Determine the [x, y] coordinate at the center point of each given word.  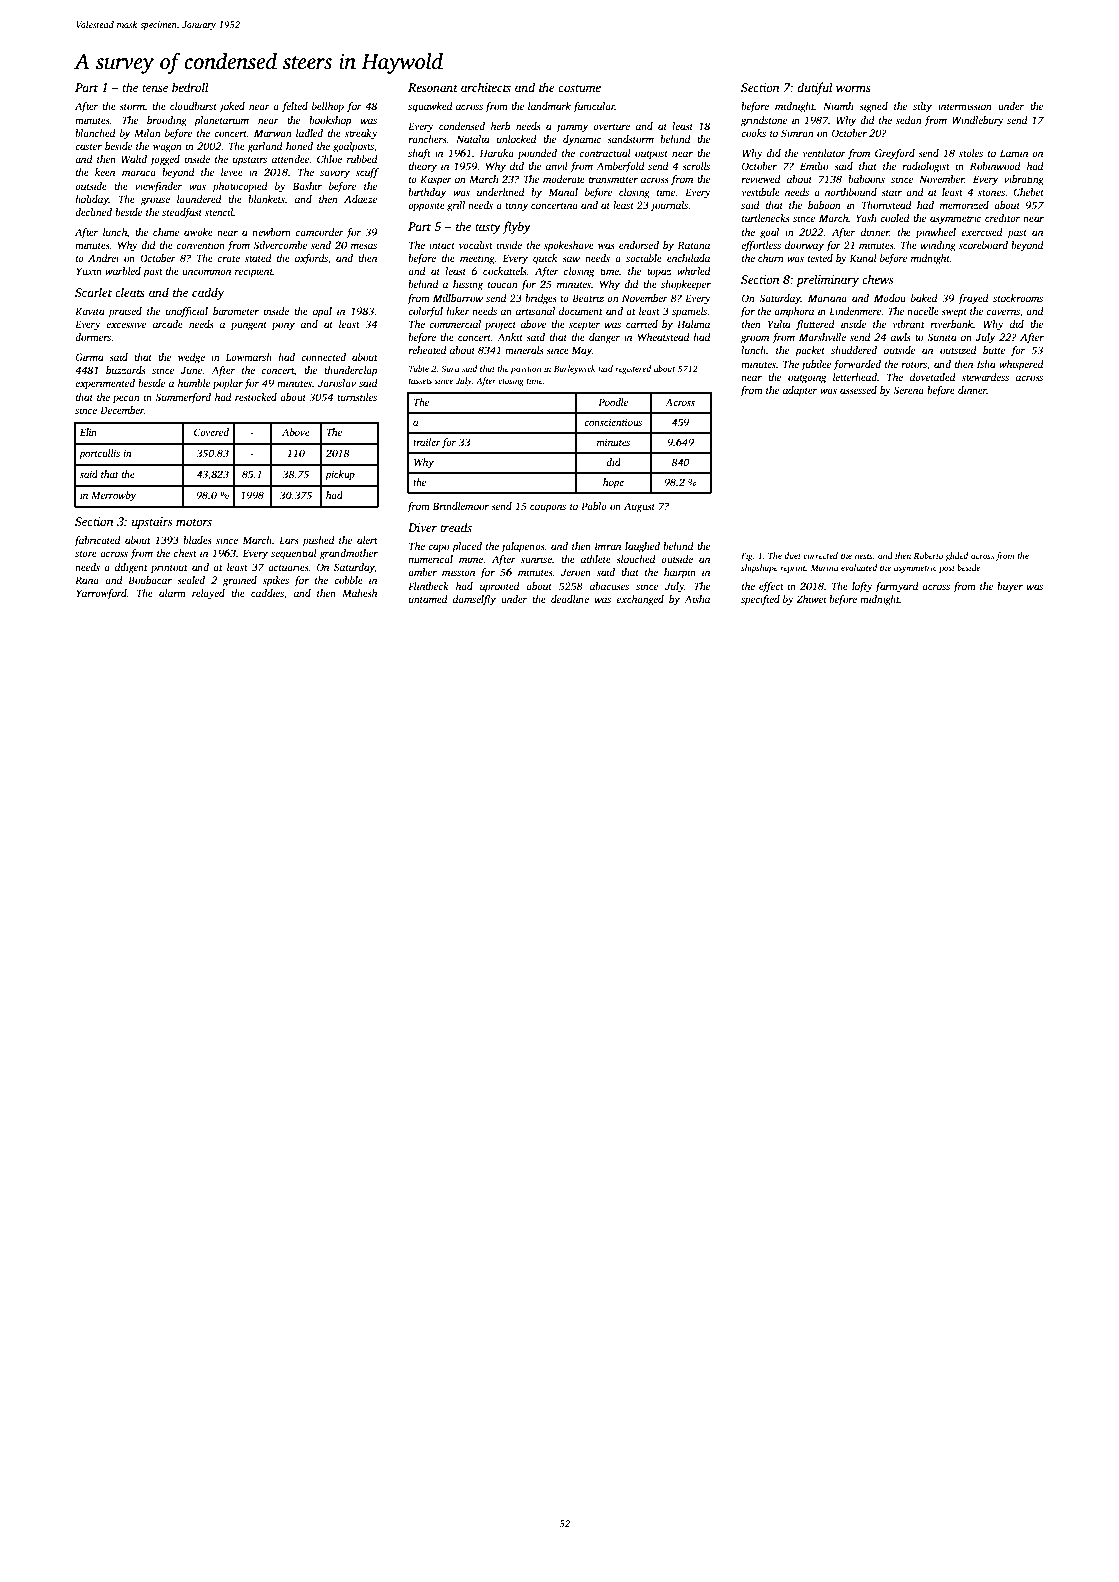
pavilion [525, 369]
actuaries [288, 567]
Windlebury [978, 121]
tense [155, 88]
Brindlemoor [460, 506]
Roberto [928, 555]
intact [442, 245]
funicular [594, 107]
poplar [228, 384]
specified [760, 600]
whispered [1021, 365]
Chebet [1028, 192]
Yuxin [89, 271]
